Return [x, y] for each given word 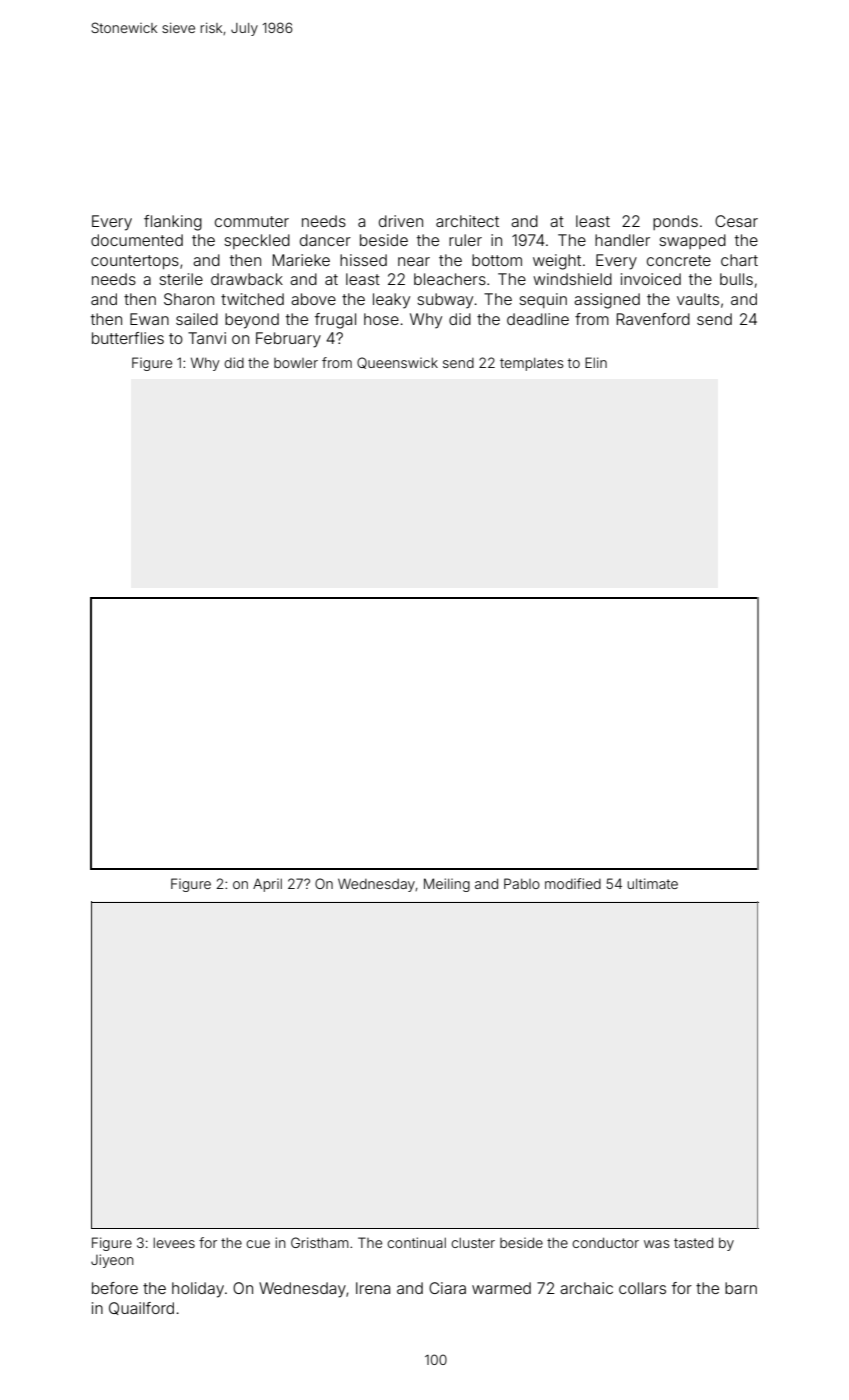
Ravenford [653, 319]
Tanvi [207, 338]
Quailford [141, 1308]
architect [467, 221]
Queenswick [397, 363]
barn [741, 1288]
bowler [296, 363]
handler [622, 240]
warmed [501, 1288]
